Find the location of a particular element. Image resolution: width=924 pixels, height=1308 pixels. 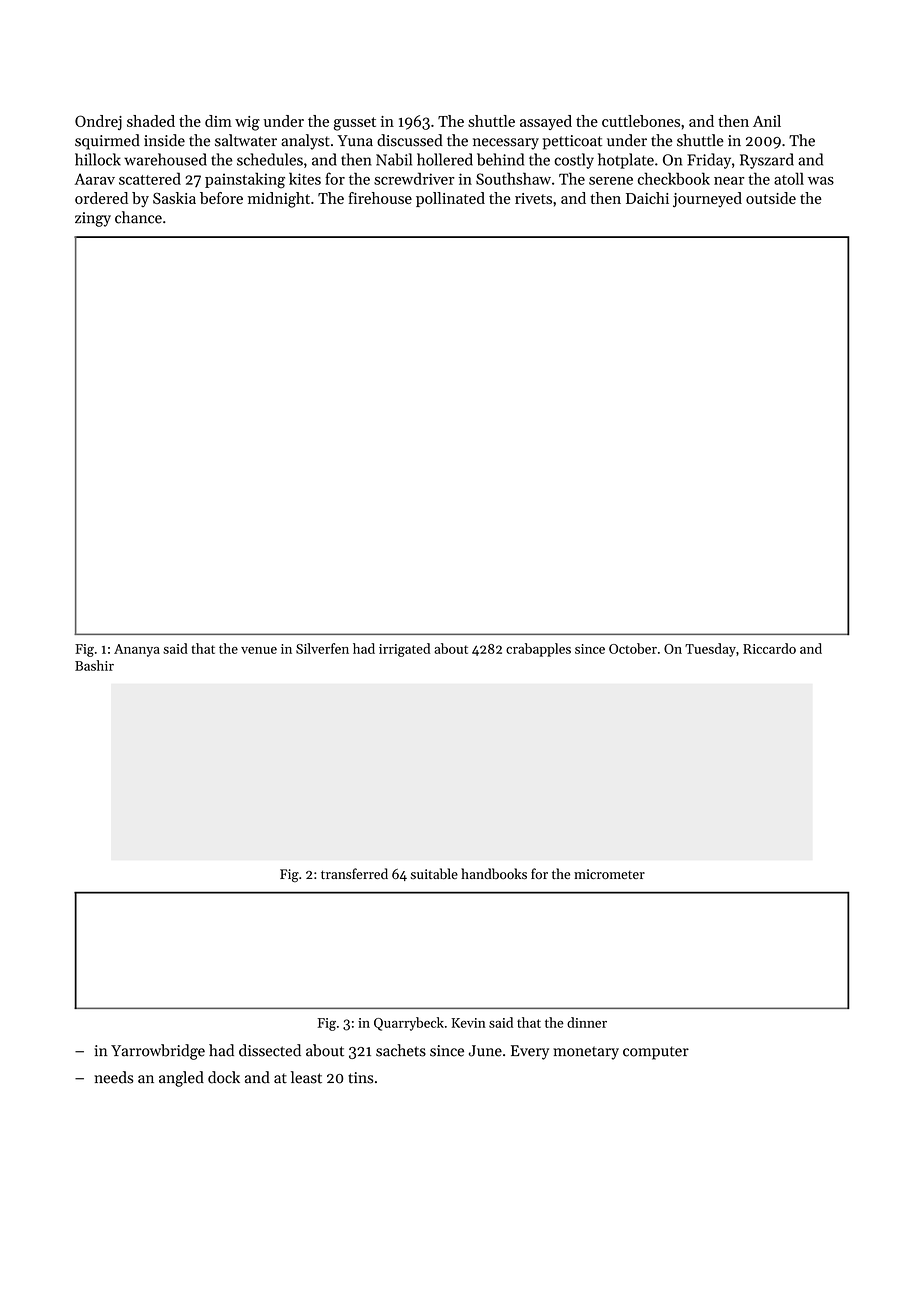

Aarav is located at coordinates (95, 179).
